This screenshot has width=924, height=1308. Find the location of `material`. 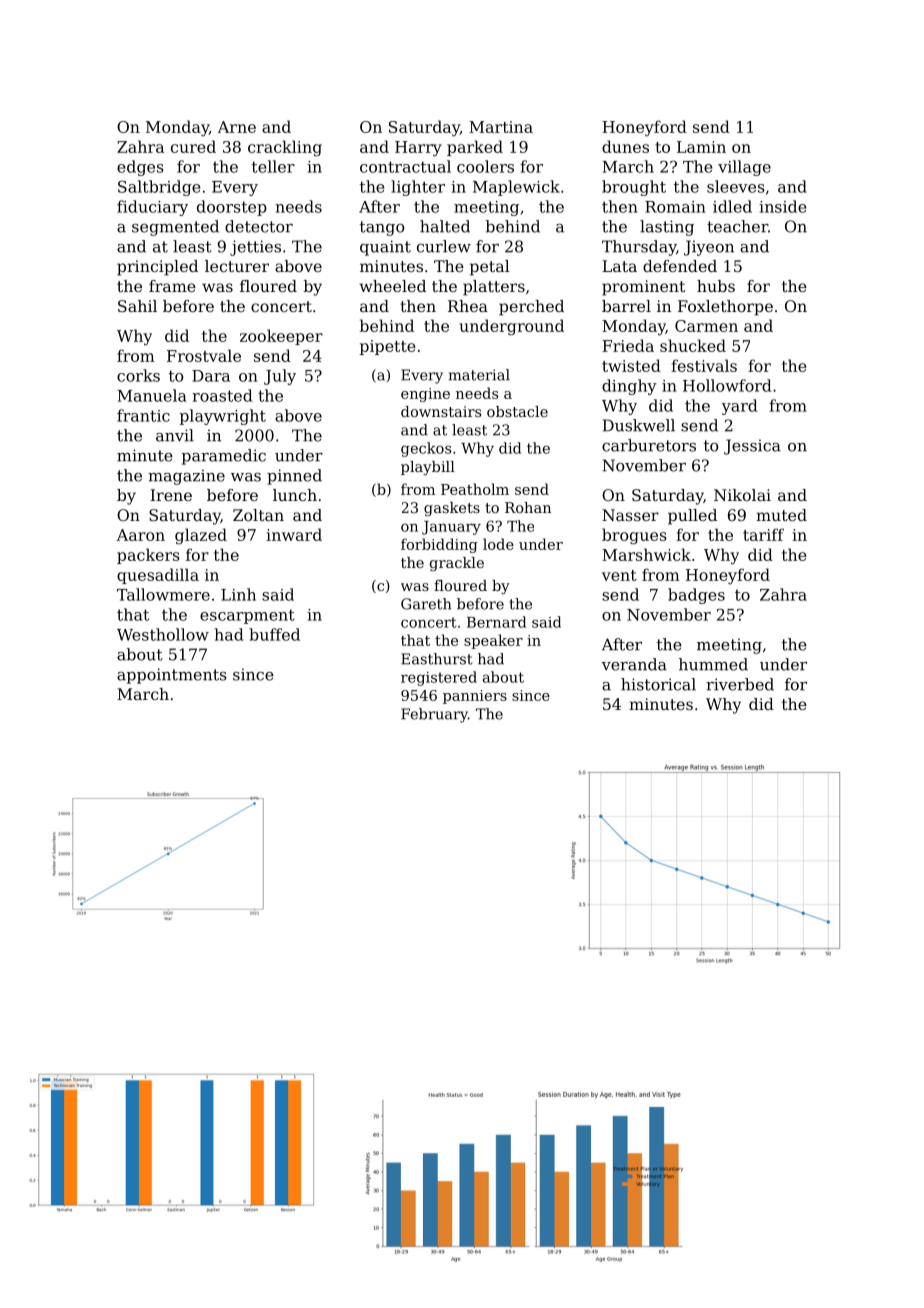

material is located at coordinates (479, 375).
